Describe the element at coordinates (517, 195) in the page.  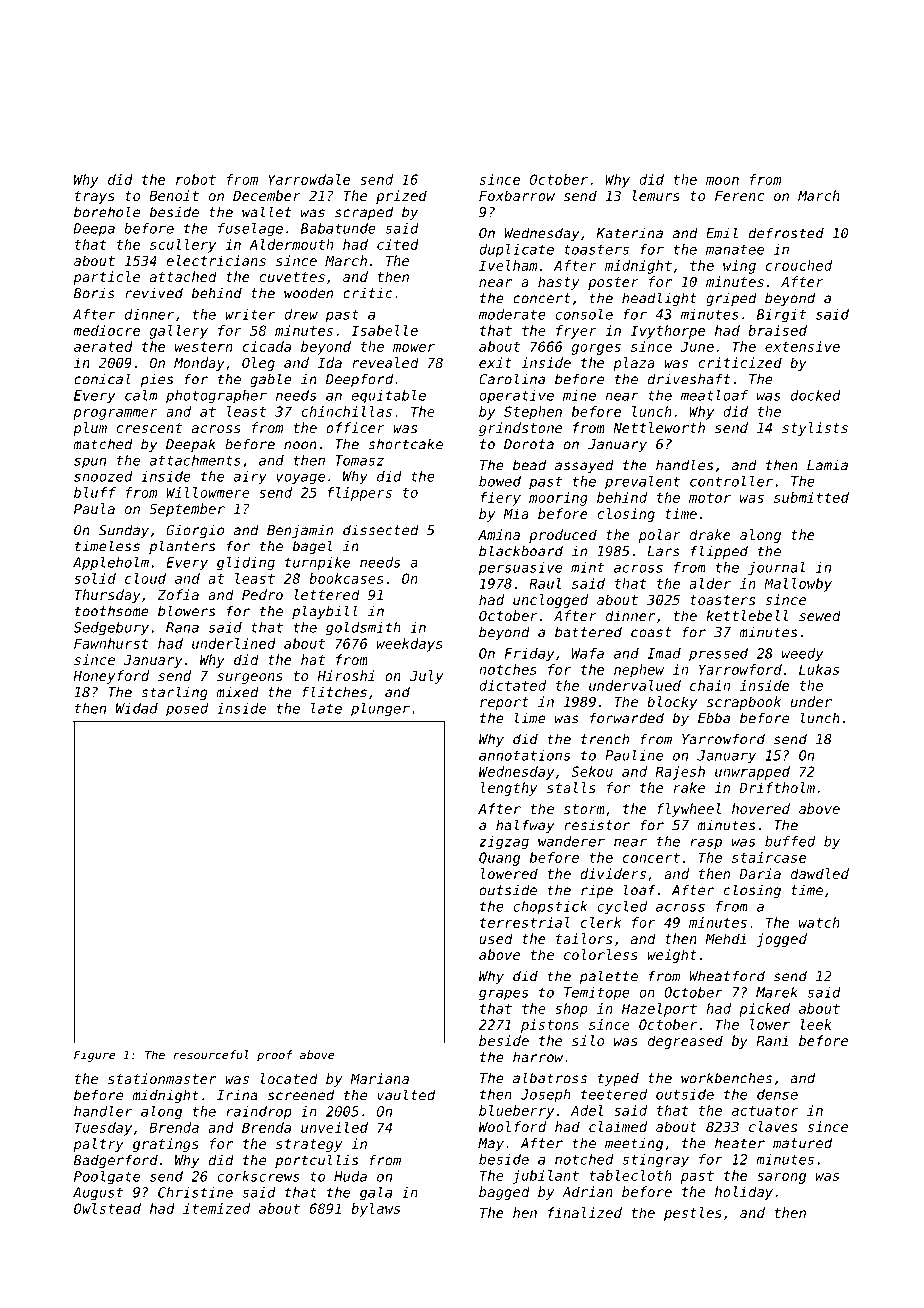
I see `Foxbarrow` at that location.
